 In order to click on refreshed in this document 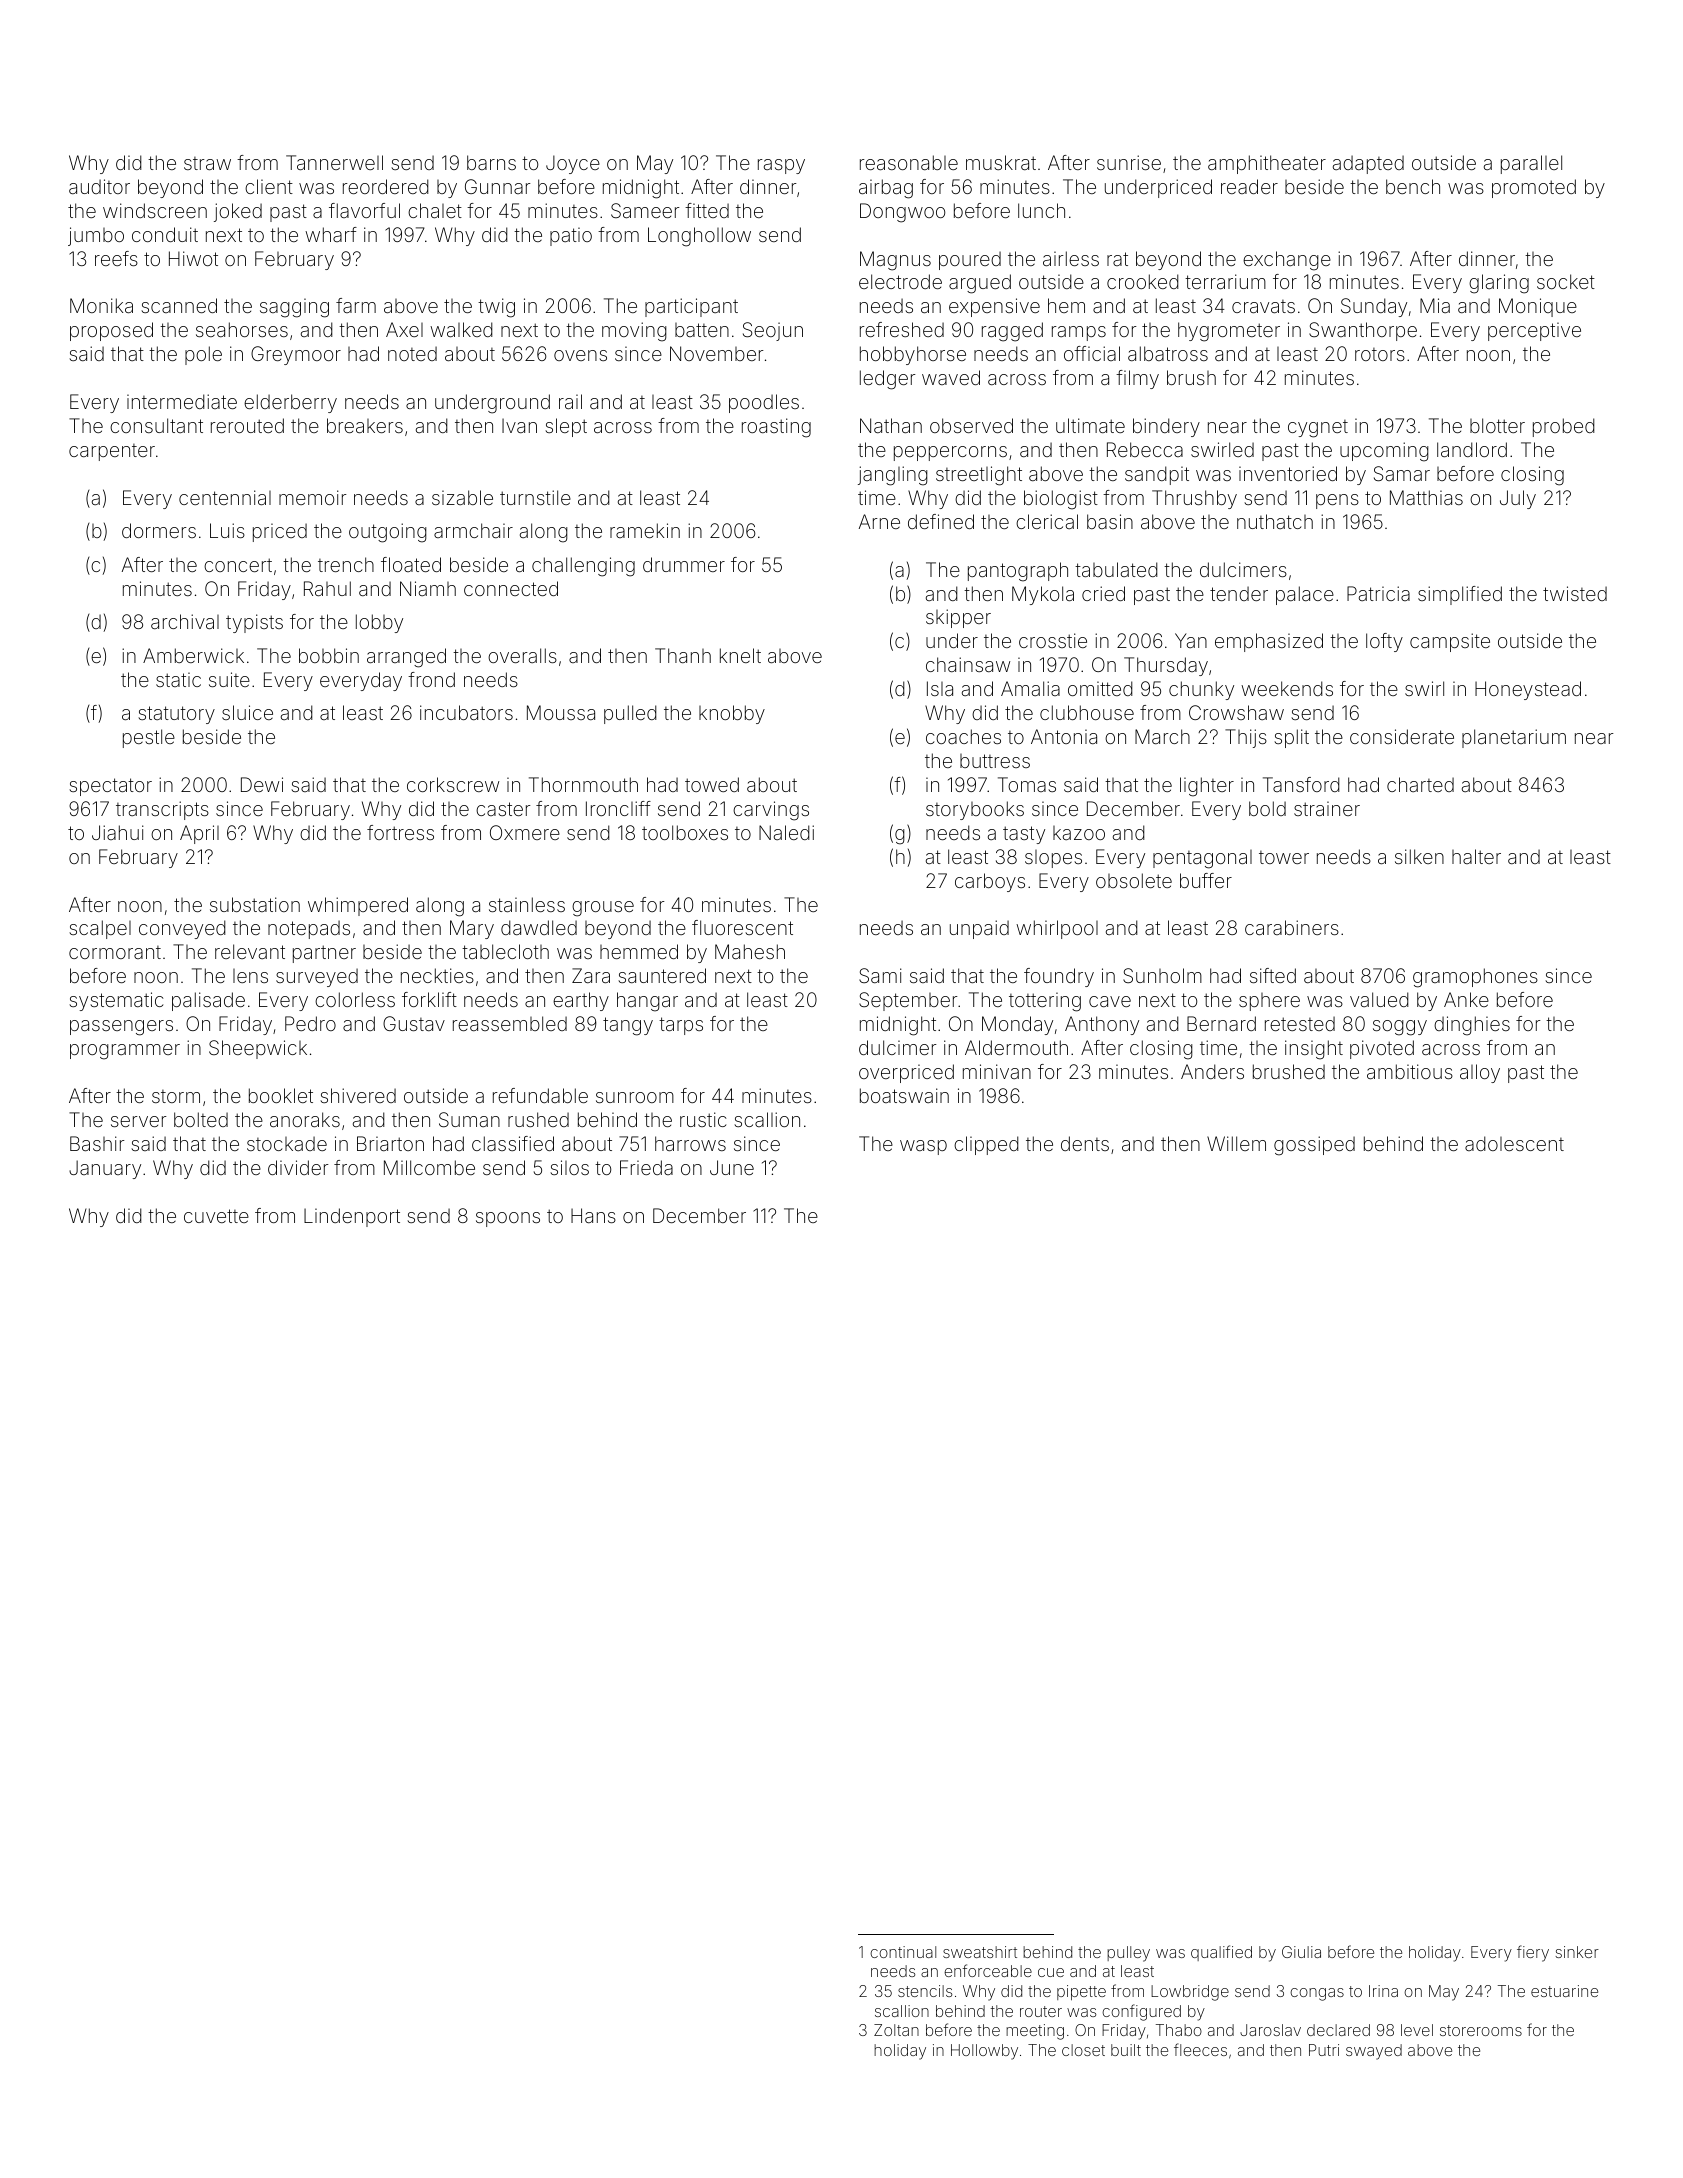, I will do `click(902, 329)`.
